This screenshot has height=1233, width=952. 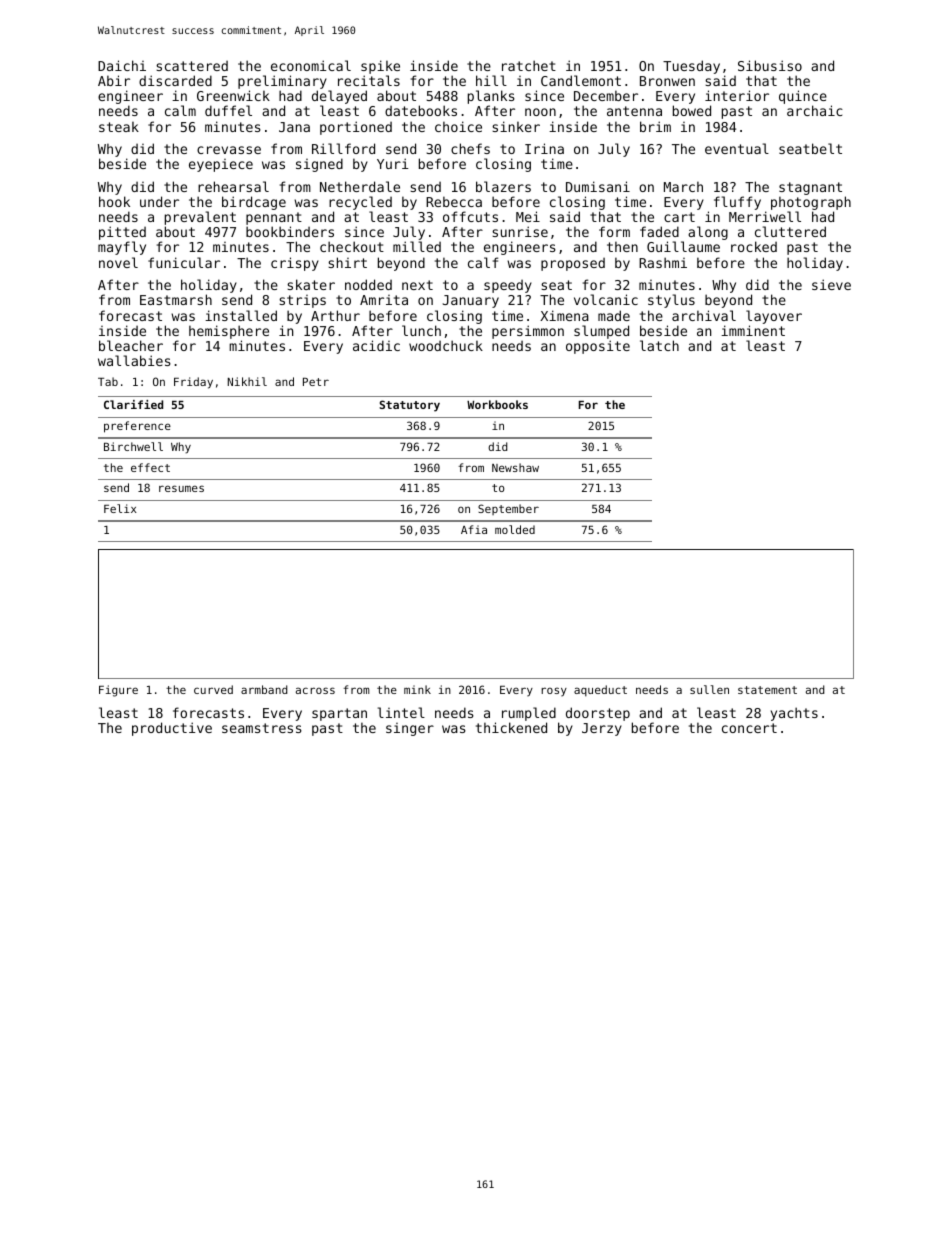 I want to click on preference, so click(x=137, y=427).
